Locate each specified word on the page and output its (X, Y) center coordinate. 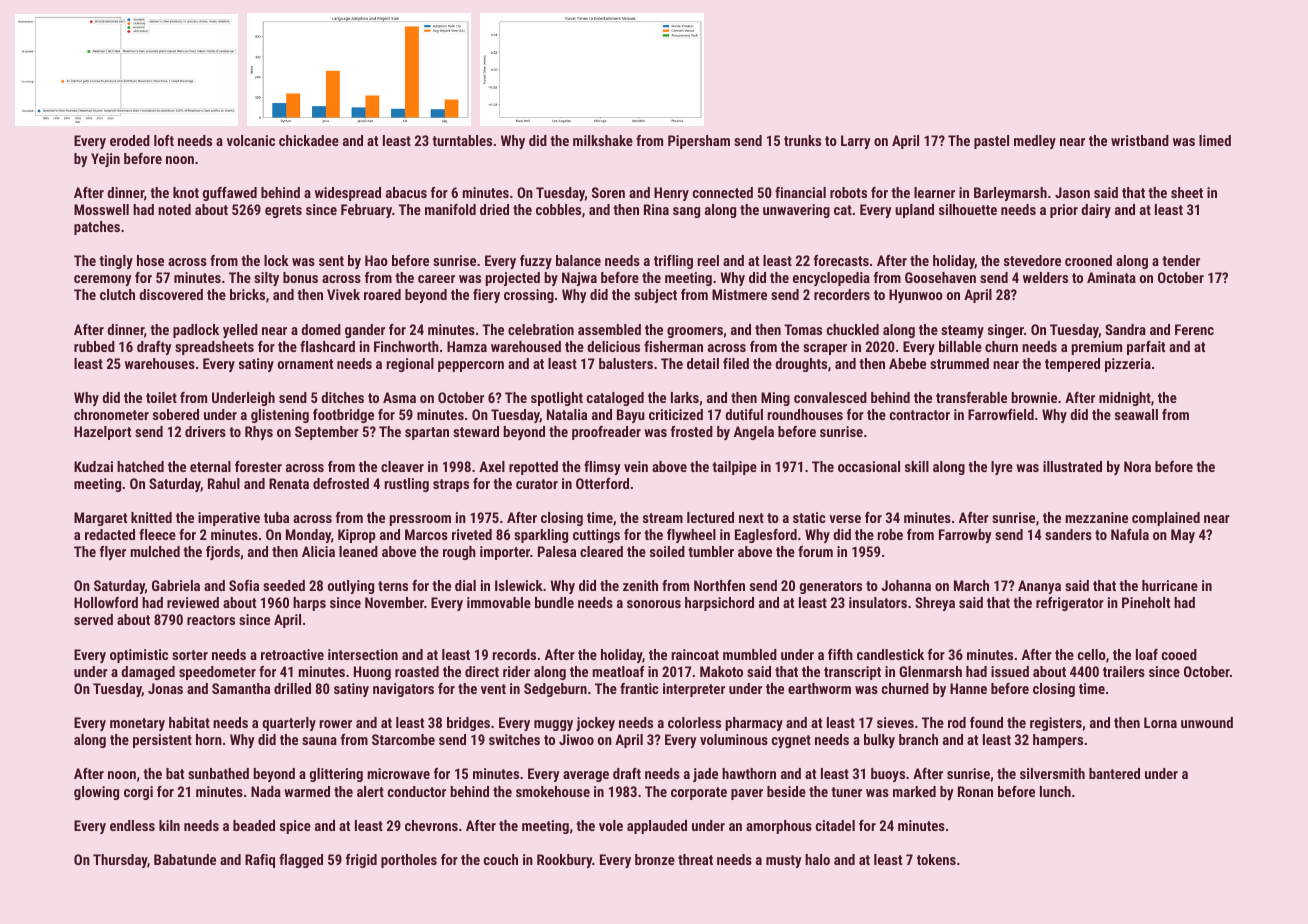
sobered (176, 414)
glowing (96, 793)
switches (514, 739)
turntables (462, 140)
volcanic (251, 140)
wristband (1140, 140)
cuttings (596, 536)
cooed (1179, 654)
